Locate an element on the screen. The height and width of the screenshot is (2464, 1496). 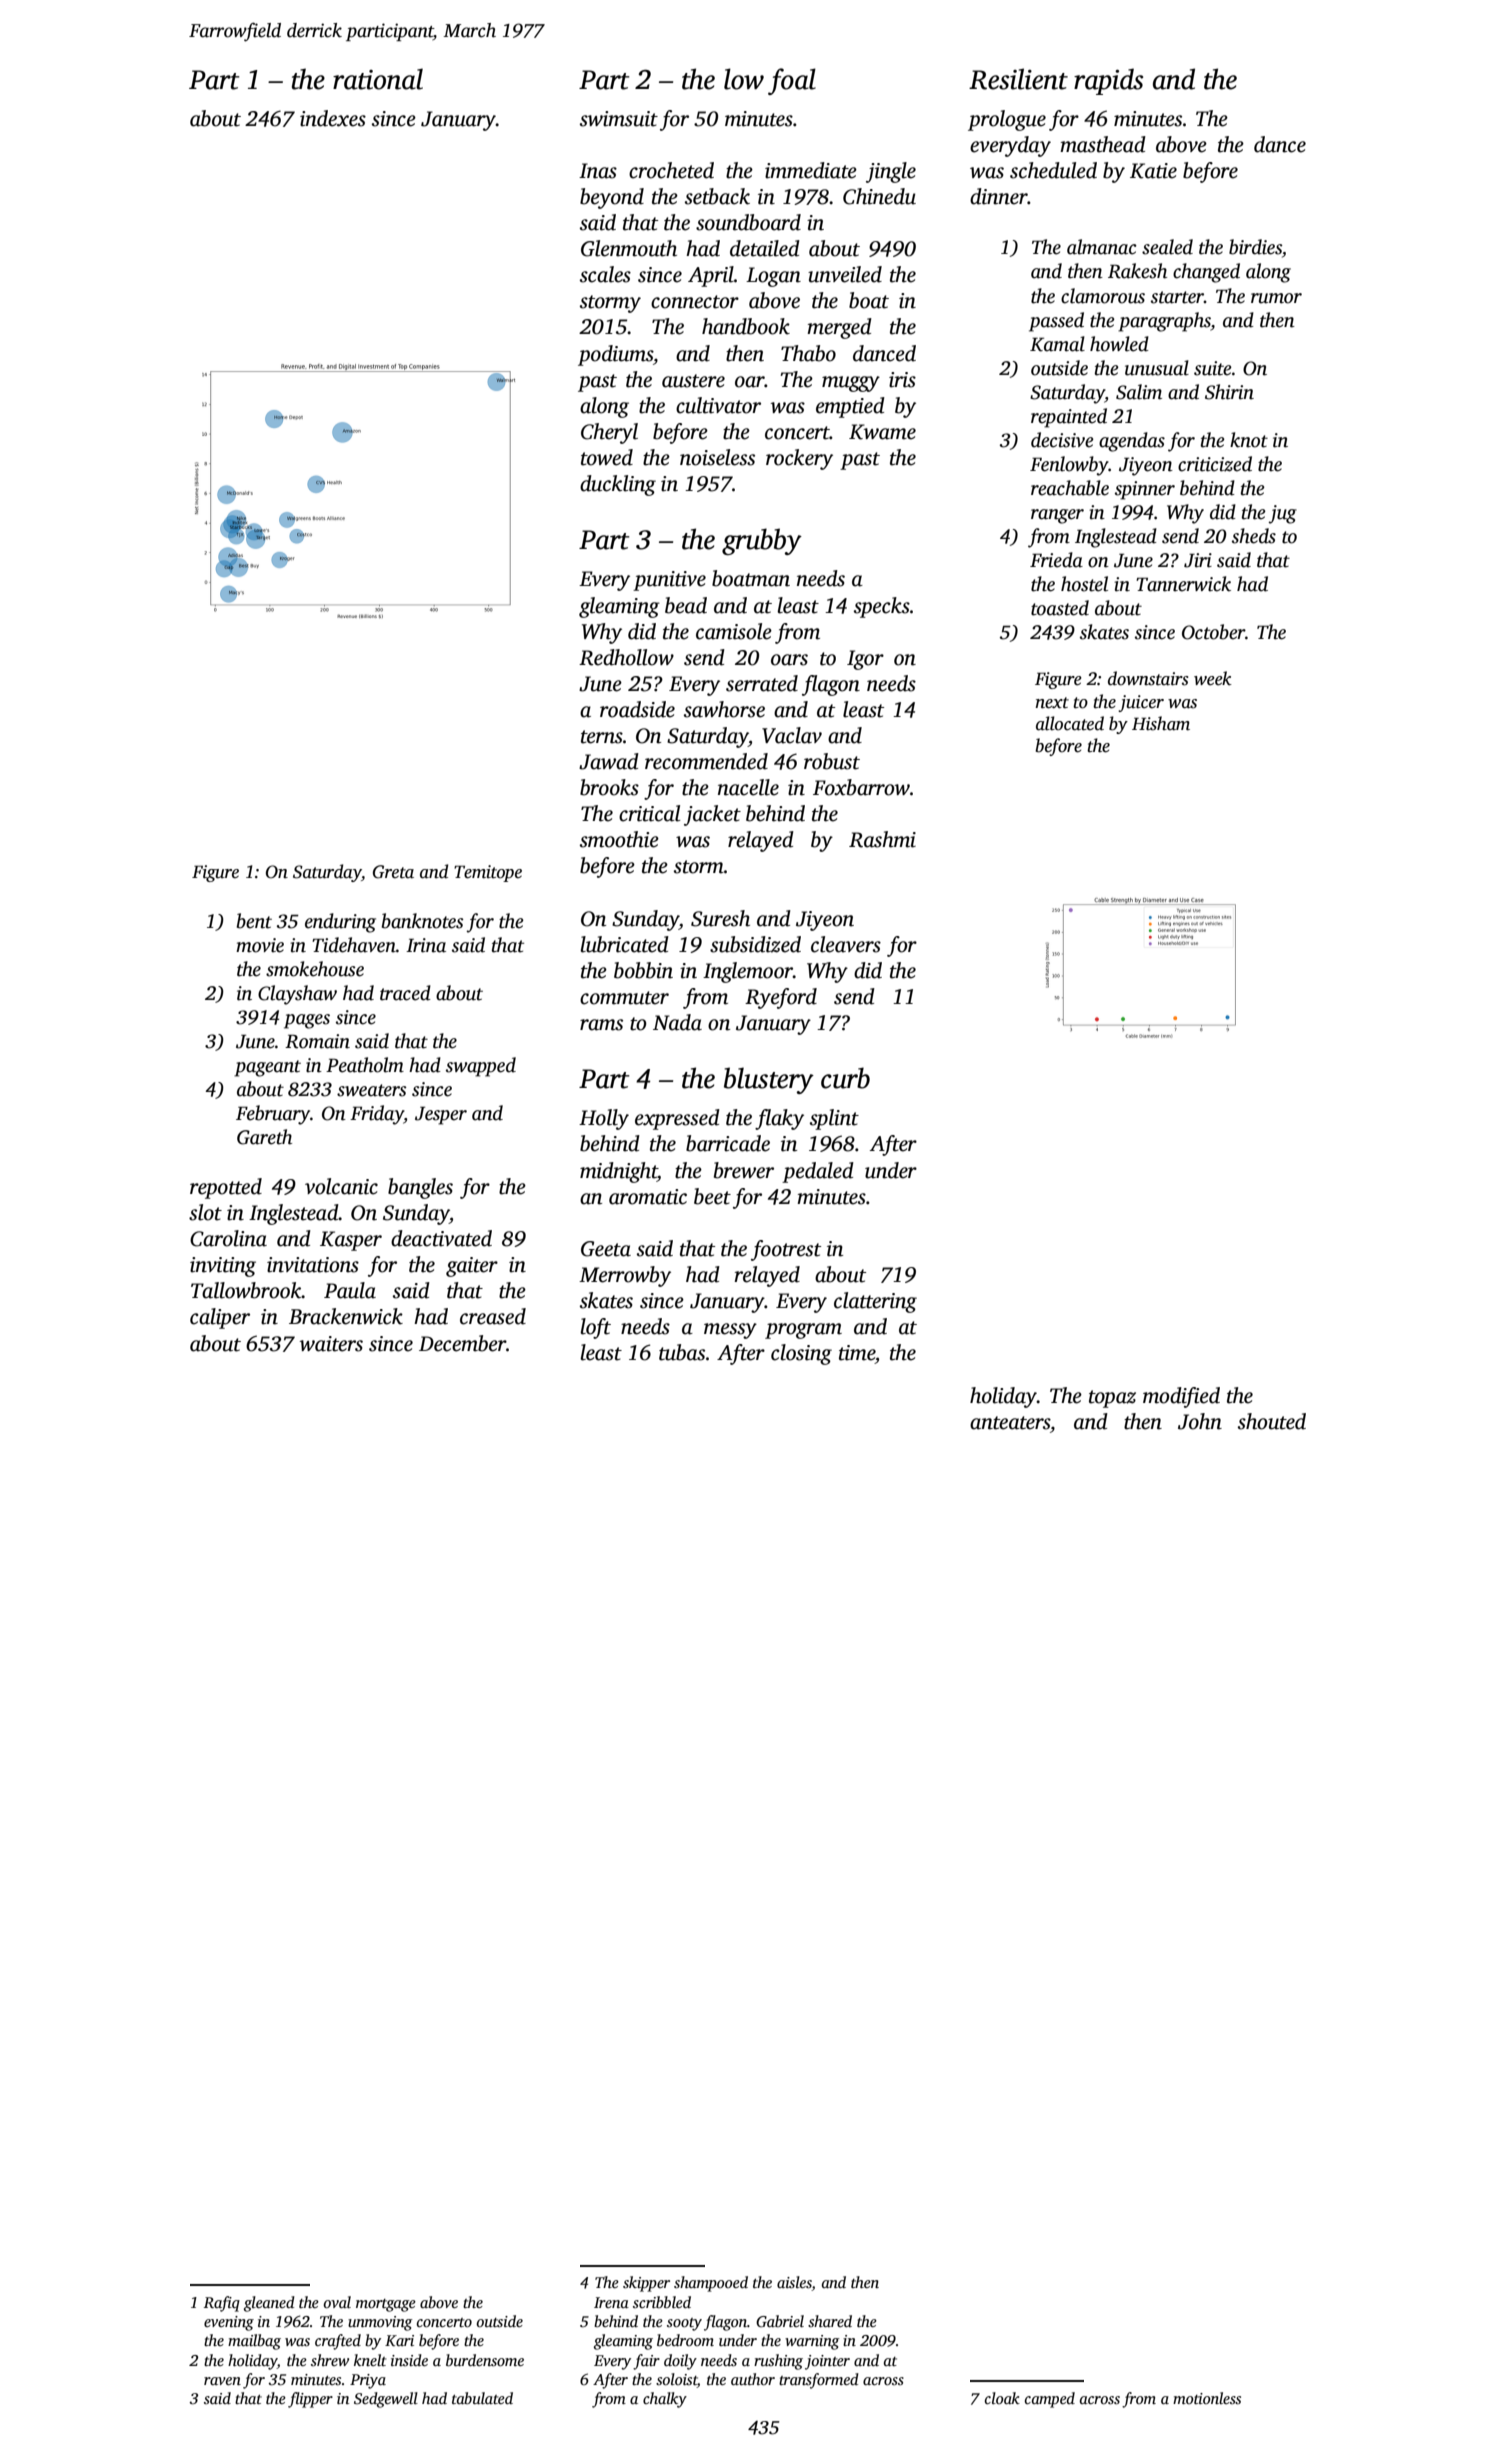
Rashmi is located at coordinates (882, 839).
